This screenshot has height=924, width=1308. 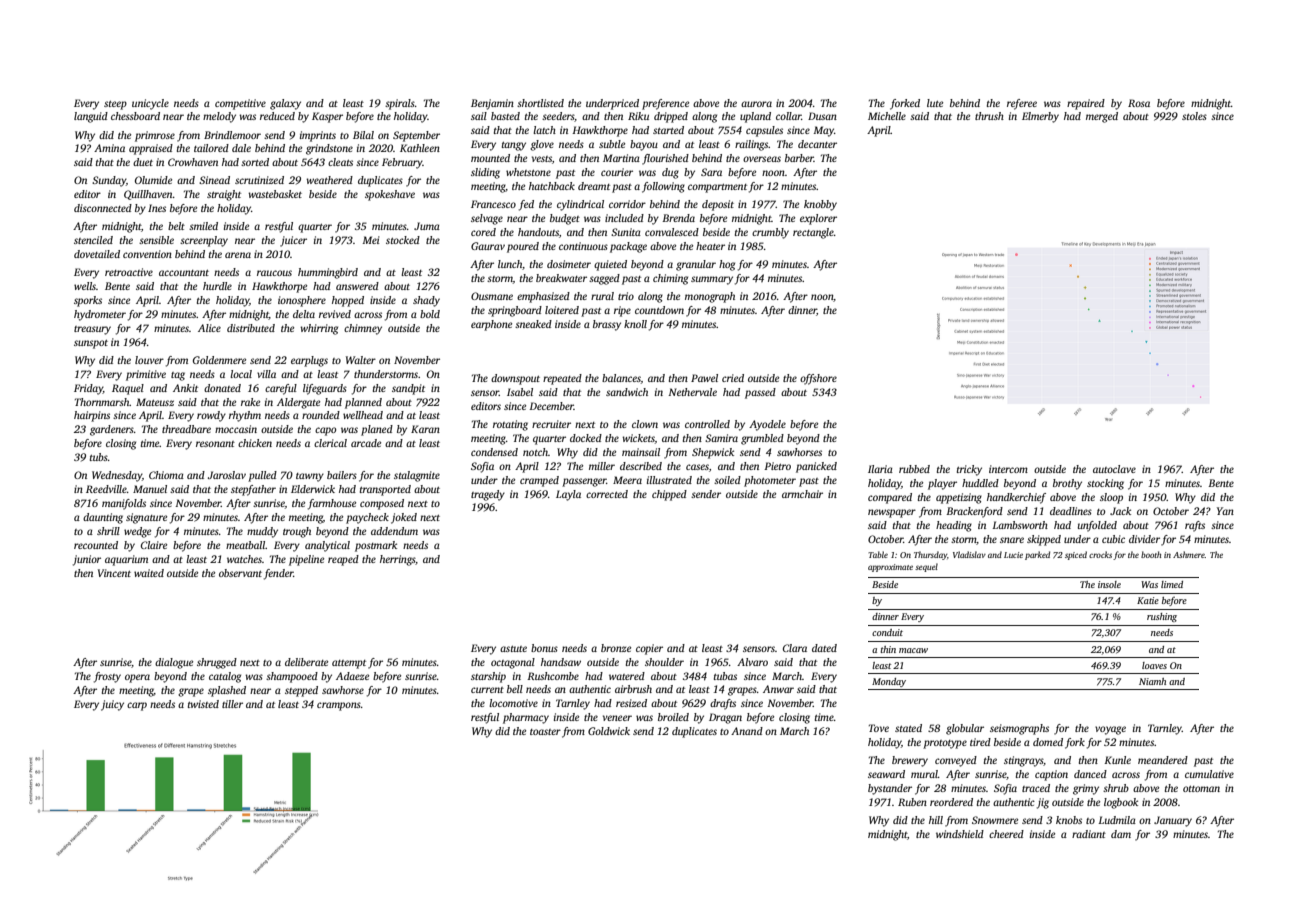 What do you see at coordinates (942, 484) in the screenshot?
I see `player` at bounding box center [942, 484].
